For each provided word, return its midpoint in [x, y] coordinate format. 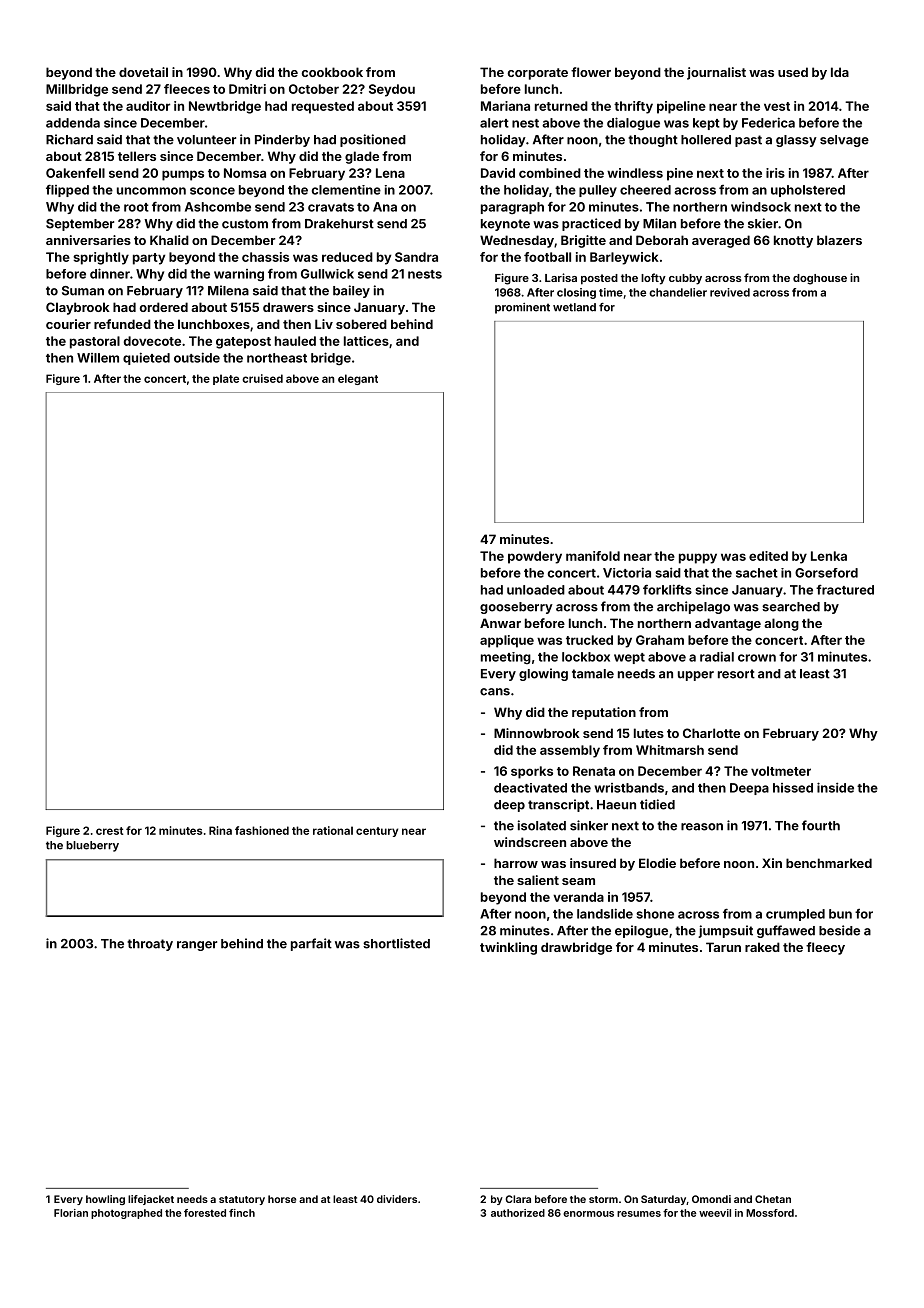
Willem [98, 358]
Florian [71, 1213]
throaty [150, 945]
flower [591, 72]
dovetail [143, 72]
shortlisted [396, 943]
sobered [361, 324]
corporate [538, 74]
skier [763, 223]
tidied [657, 804]
